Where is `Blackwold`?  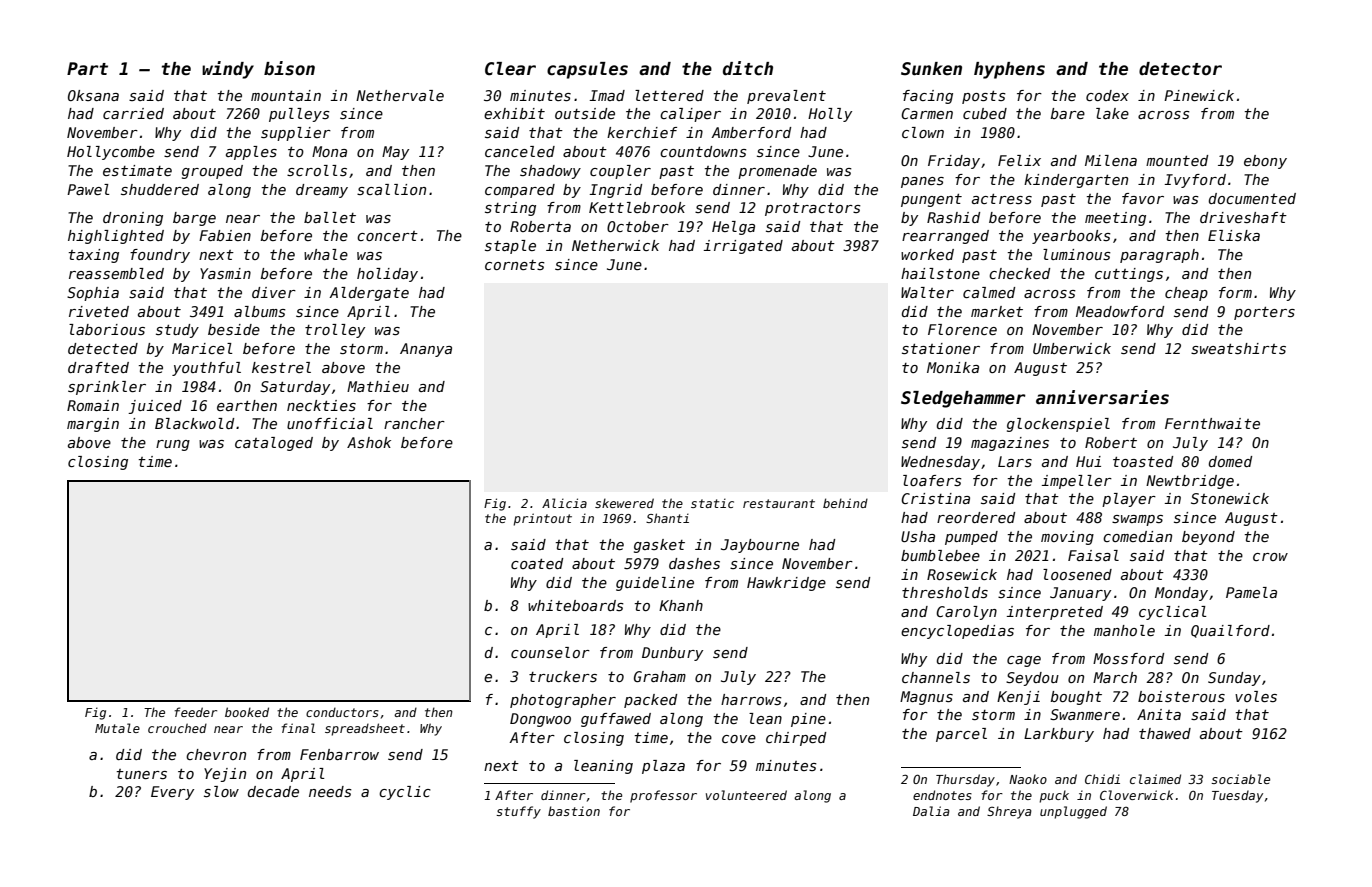 Blackwold is located at coordinates (194, 423).
